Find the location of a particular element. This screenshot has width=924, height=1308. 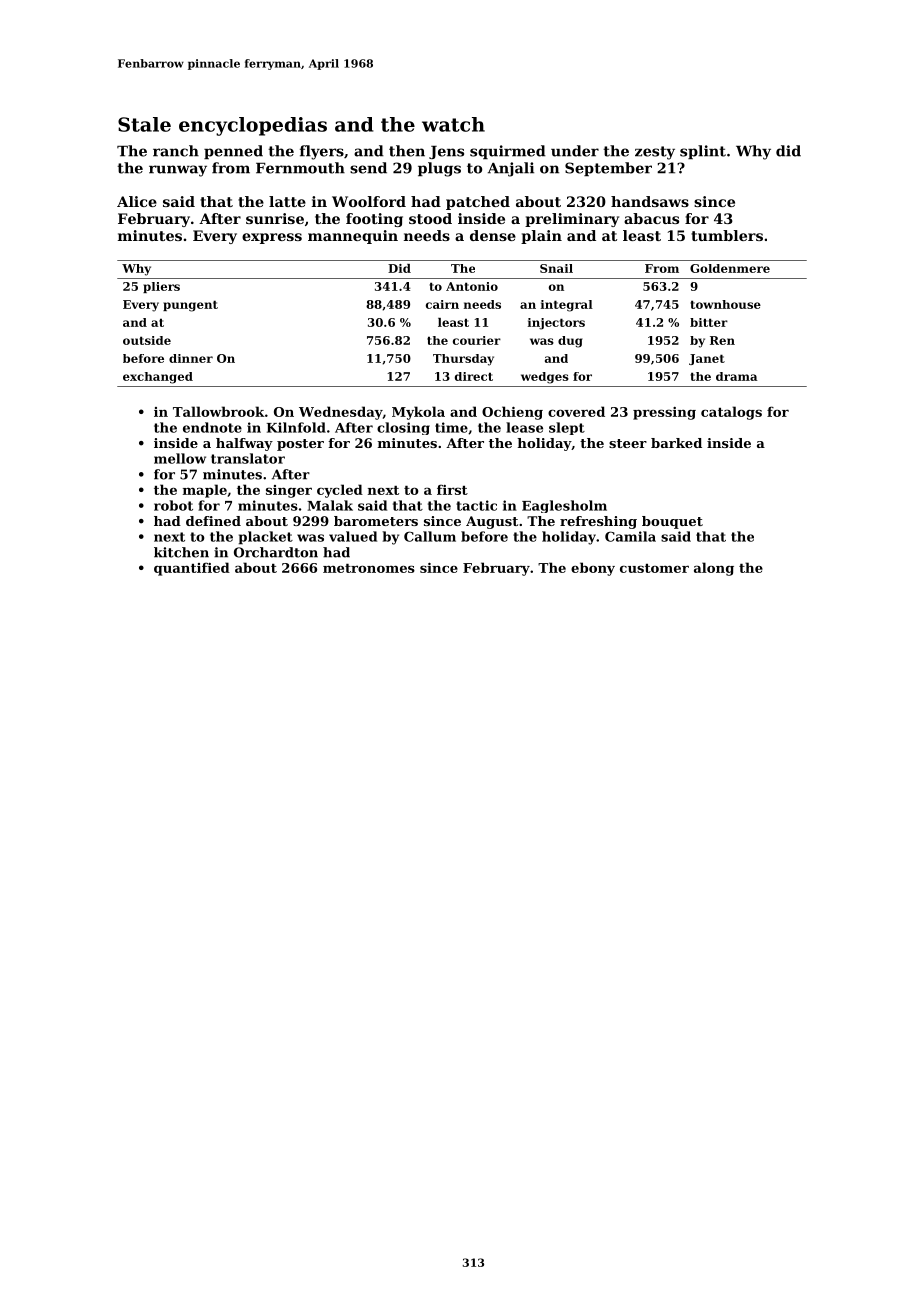

runway is located at coordinates (178, 171).
